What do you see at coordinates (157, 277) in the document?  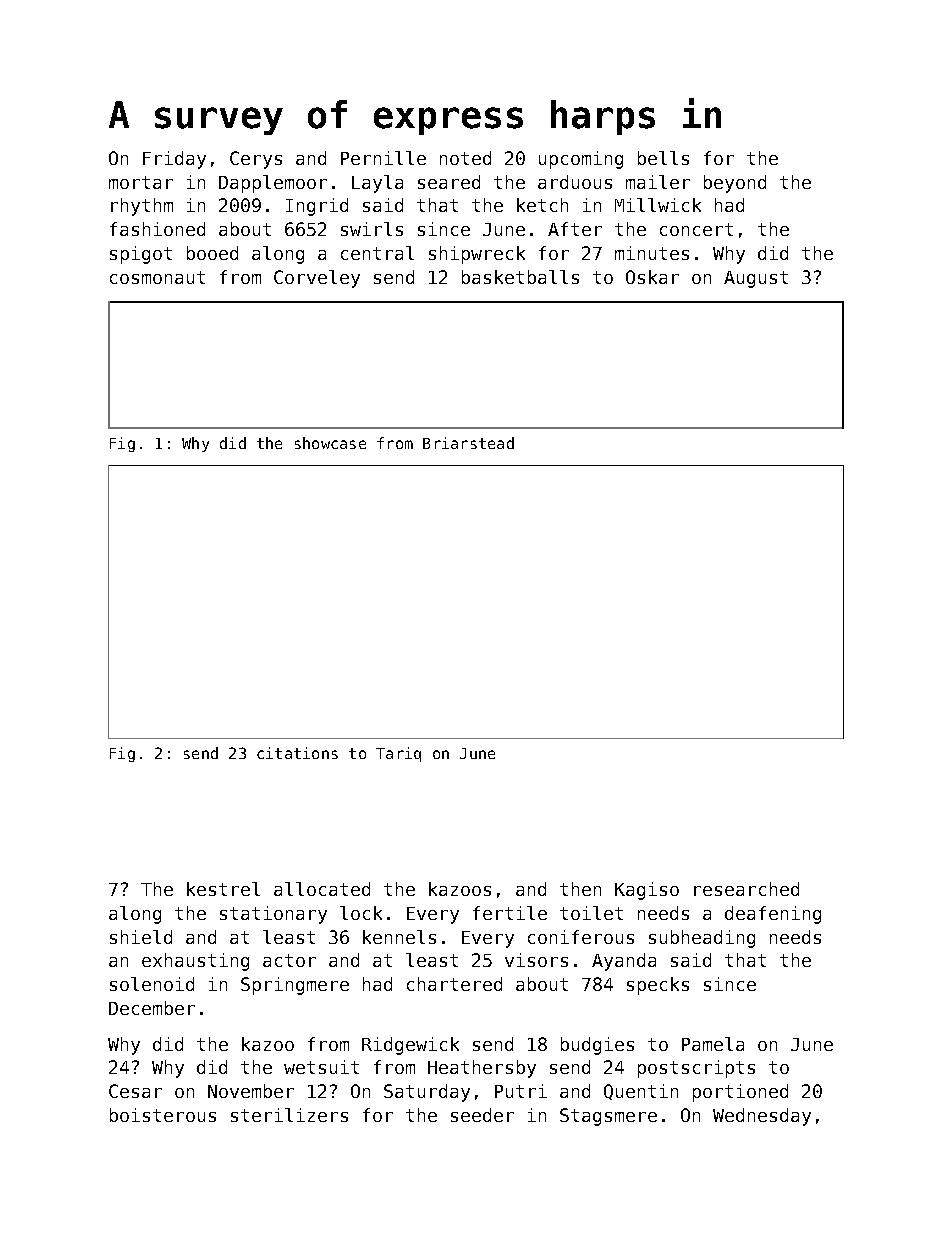 I see `cosmonaut` at bounding box center [157, 277].
